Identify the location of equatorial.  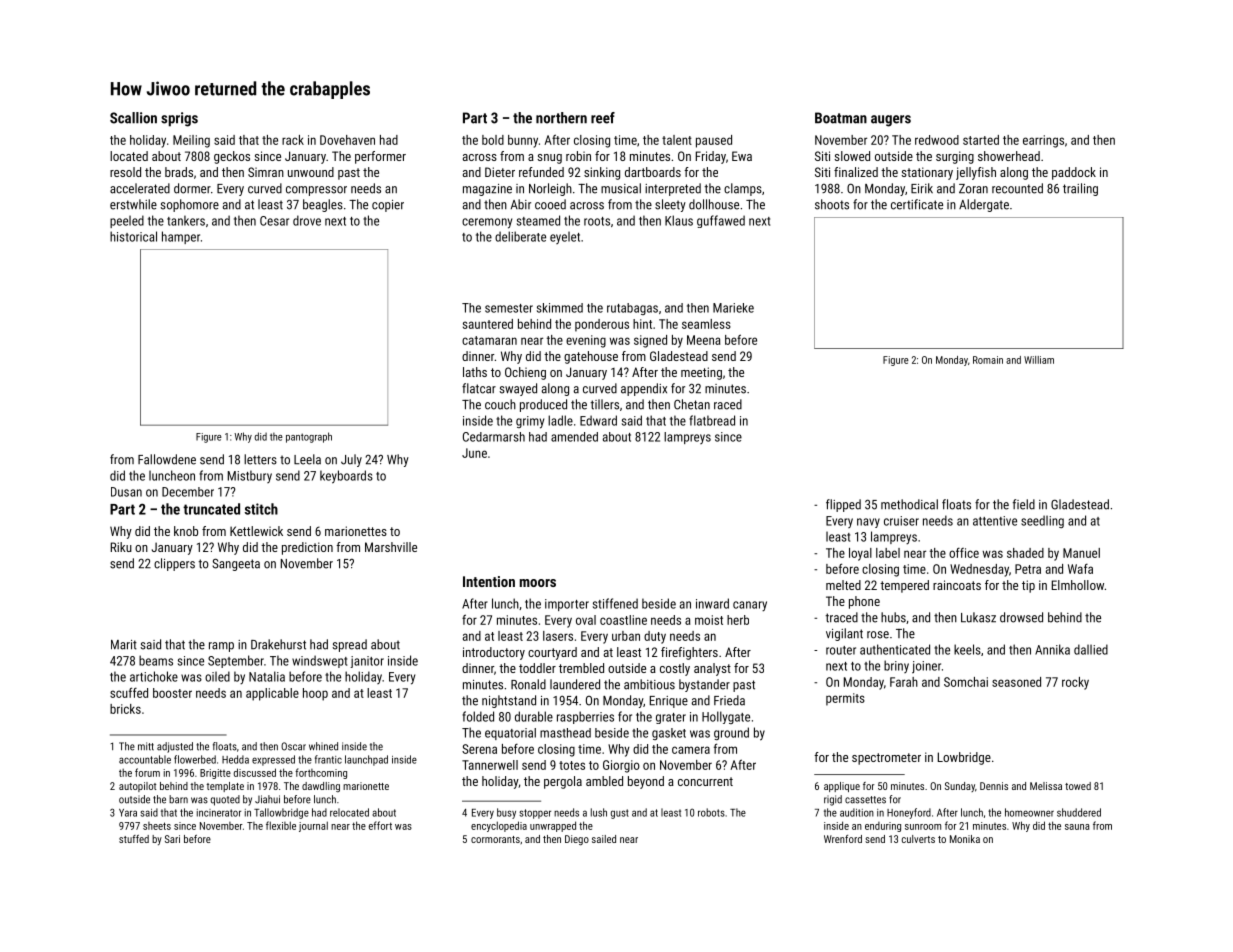
(510, 734).
